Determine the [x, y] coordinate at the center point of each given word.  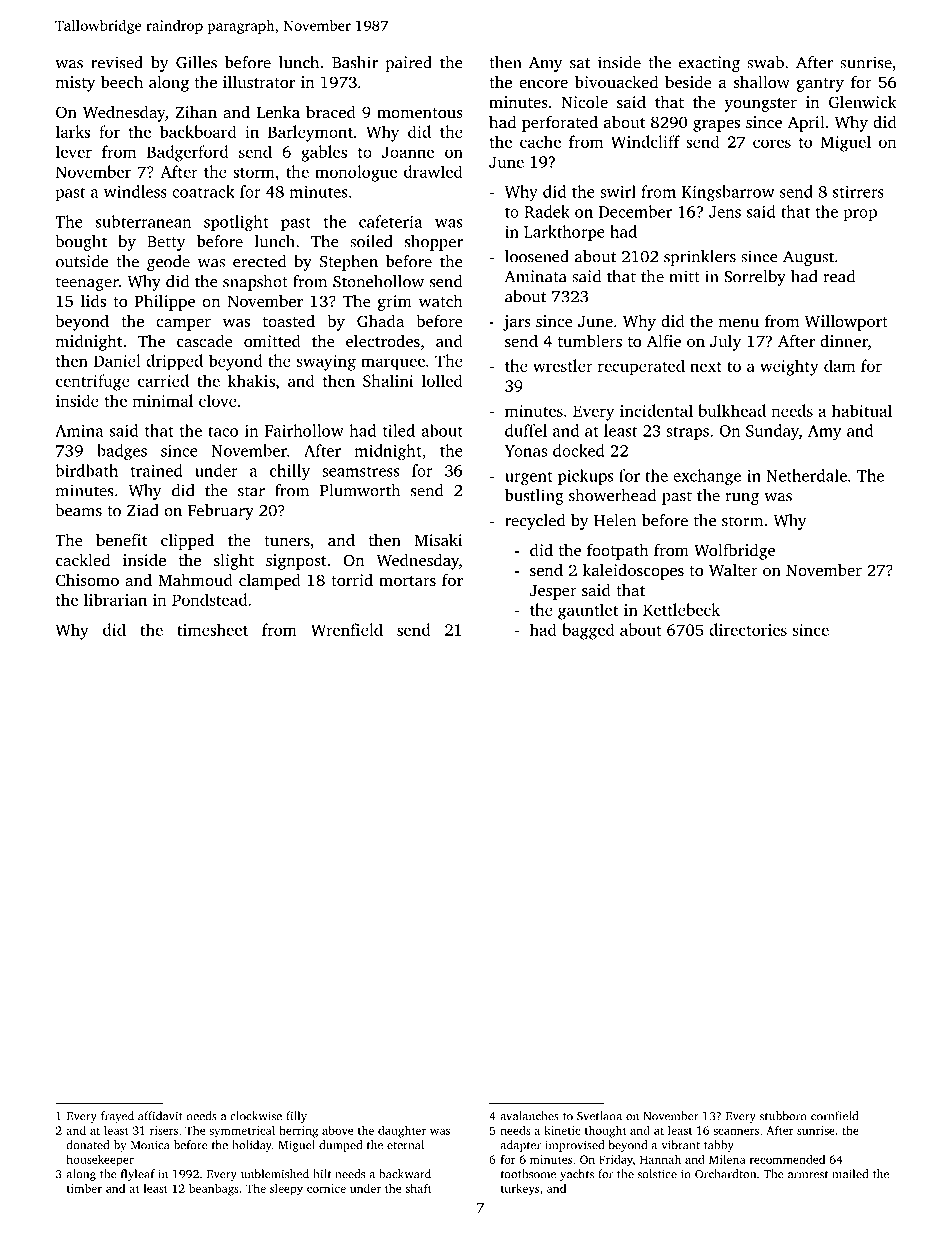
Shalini [388, 380]
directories [748, 629]
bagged [588, 631]
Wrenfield [347, 629]
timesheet [212, 629]
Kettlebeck [681, 609]
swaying [326, 363]
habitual [862, 410]
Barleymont [310, 133]
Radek [547, 211]
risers [164, 1130]
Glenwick [863, 101]
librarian [115, 599]
